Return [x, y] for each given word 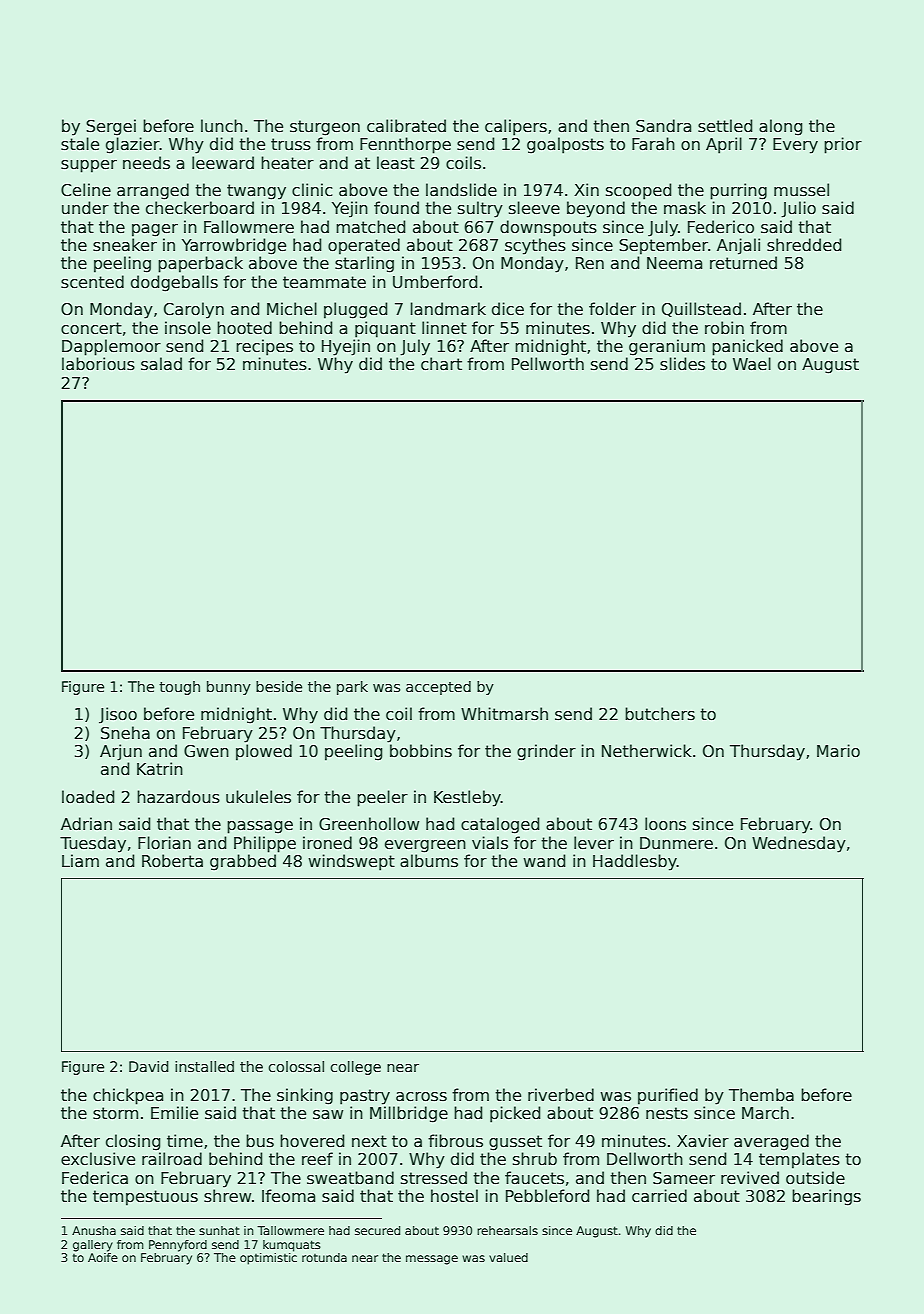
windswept [351, 862]
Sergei [111, 127]
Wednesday [799, 844]
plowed [264, 752]
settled [725, 126]
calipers [516, 127]
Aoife [103, 1257]
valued [508, 1257]
